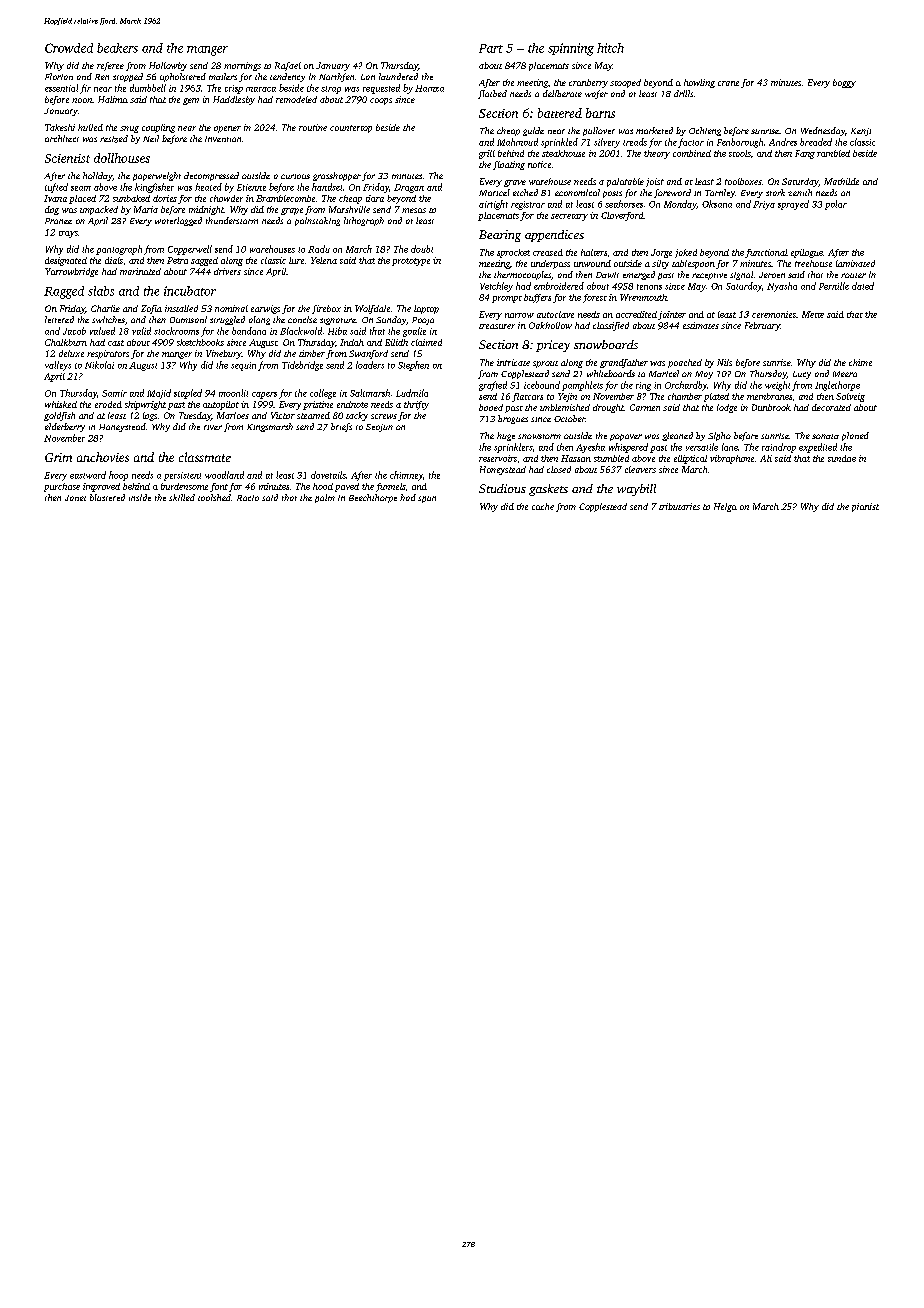  I want to click on Part, so click(491, 48).
